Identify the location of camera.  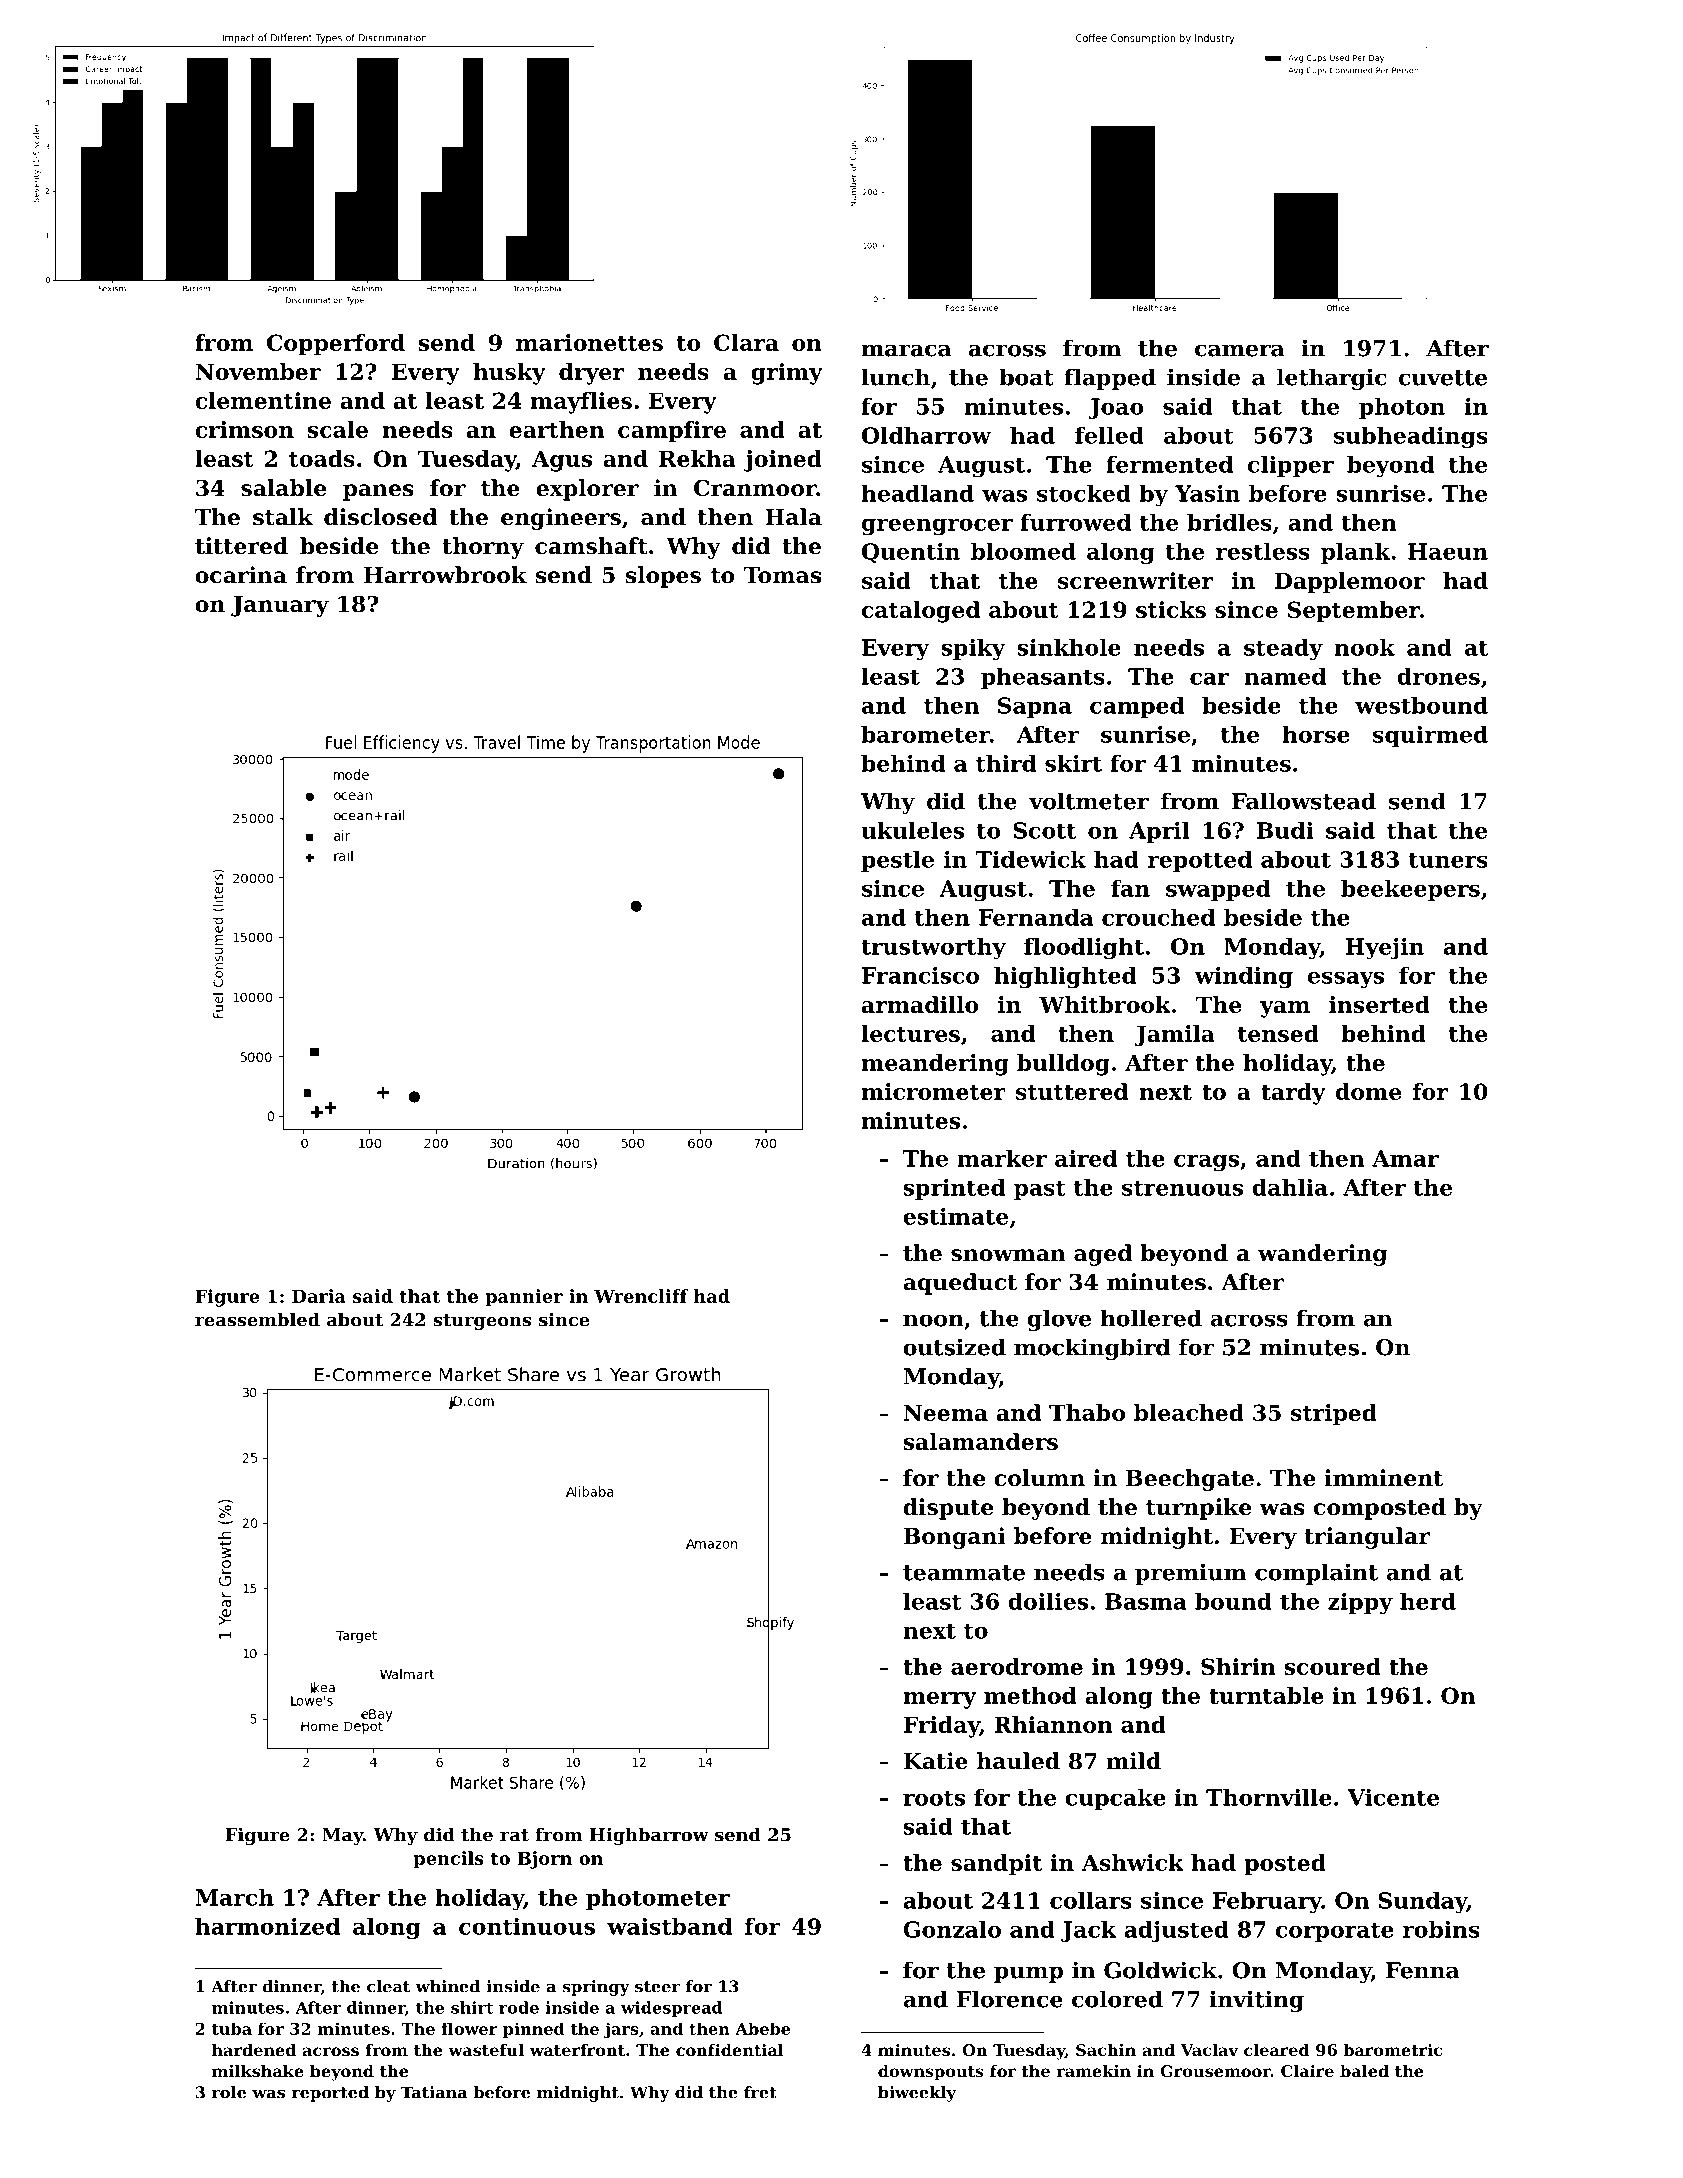
(1240, 350).
